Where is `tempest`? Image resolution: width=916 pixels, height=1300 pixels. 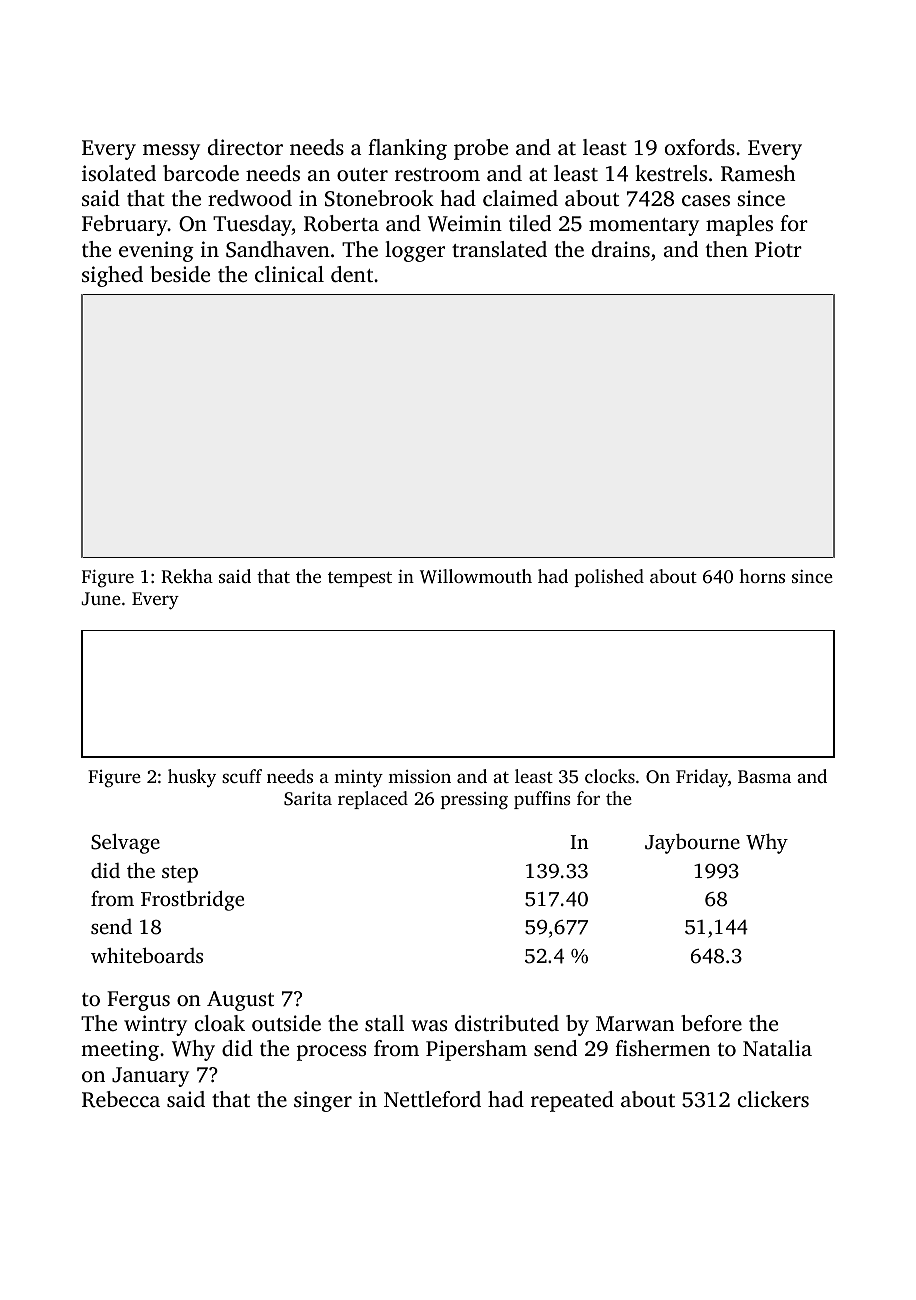 tempest is located at coordinates (360, 579).
